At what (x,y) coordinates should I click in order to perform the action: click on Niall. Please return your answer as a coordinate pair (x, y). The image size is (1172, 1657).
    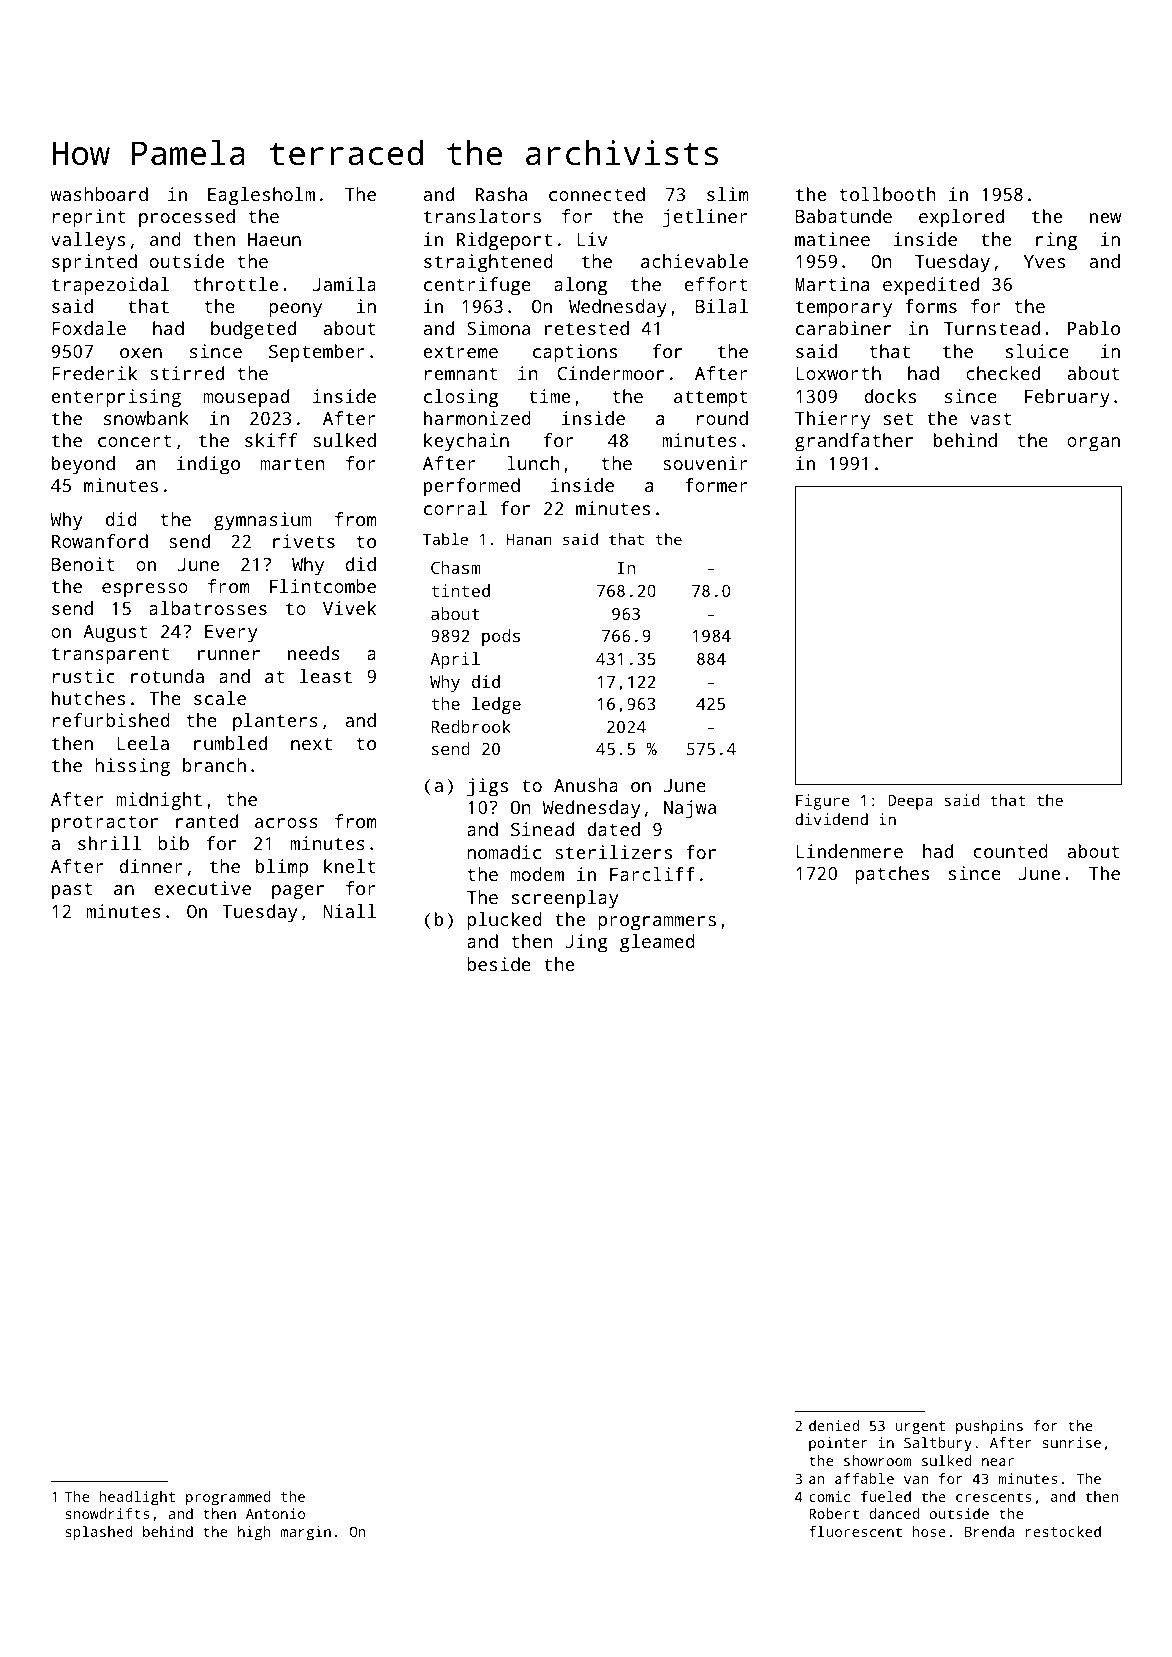
    Looking at the image, I should click on (349, 911).
